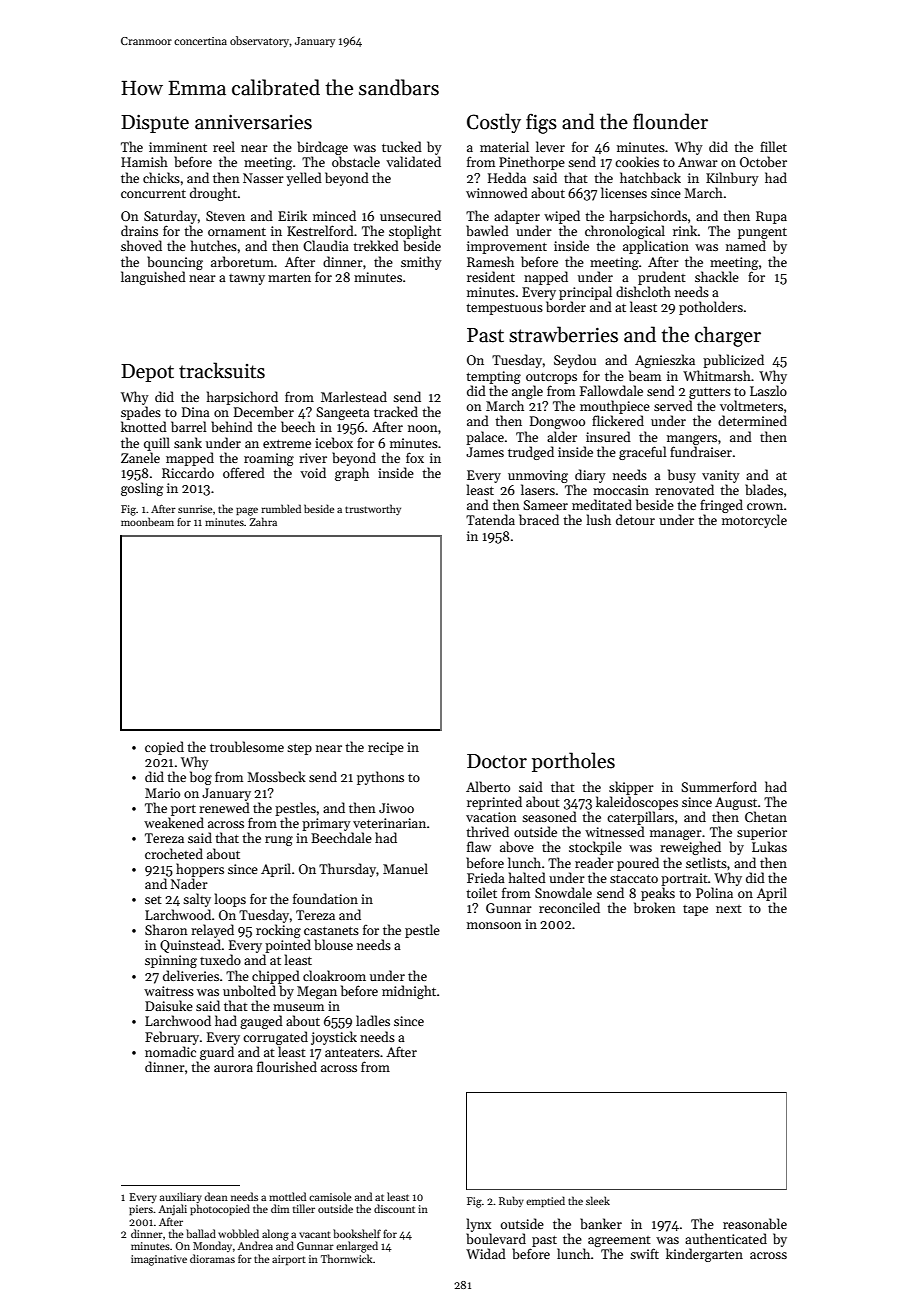 The width and height of the page is (908, 1316). Describe the element at coordinates (754, 521) in the page. I see `motorcycle` at that location.
